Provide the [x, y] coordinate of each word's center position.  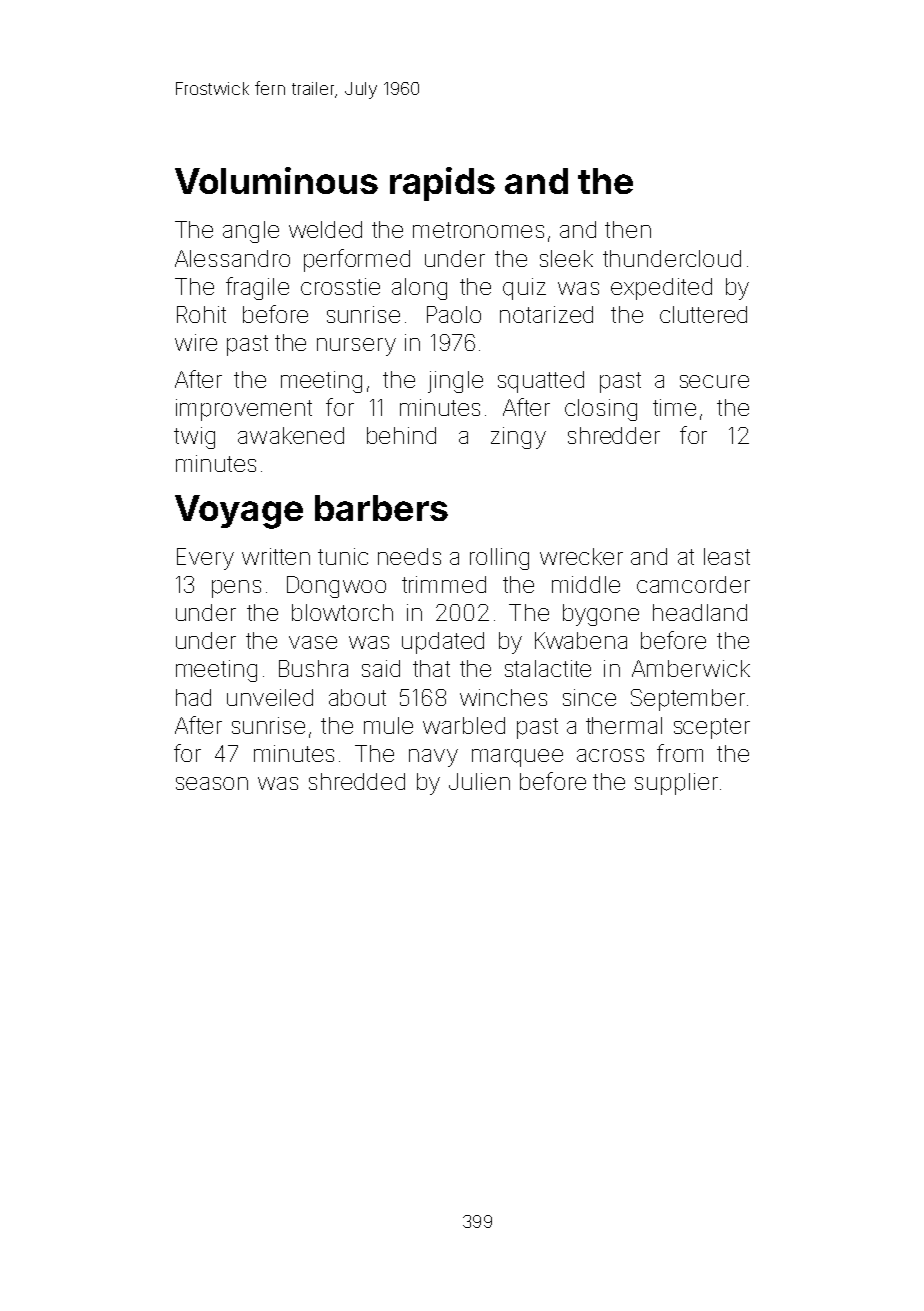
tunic [343, 556]
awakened [291, 435]
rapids [442, 184]
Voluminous [276, 180]
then [628, 229]
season [212, 783]
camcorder [693, 584]
